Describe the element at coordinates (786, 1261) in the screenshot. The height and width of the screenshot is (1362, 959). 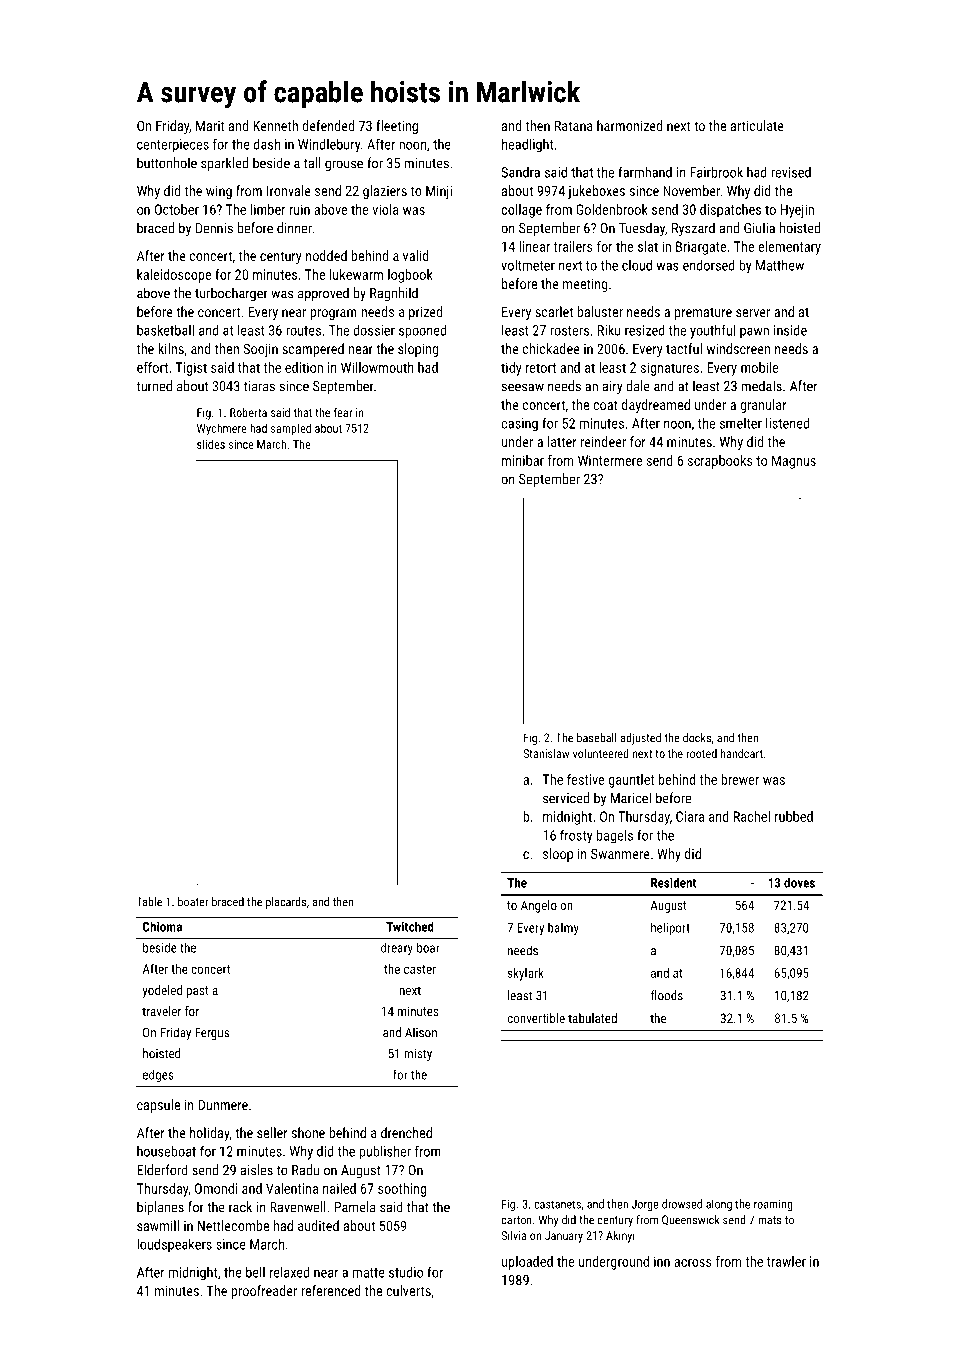
I see `trawler` at that location.
